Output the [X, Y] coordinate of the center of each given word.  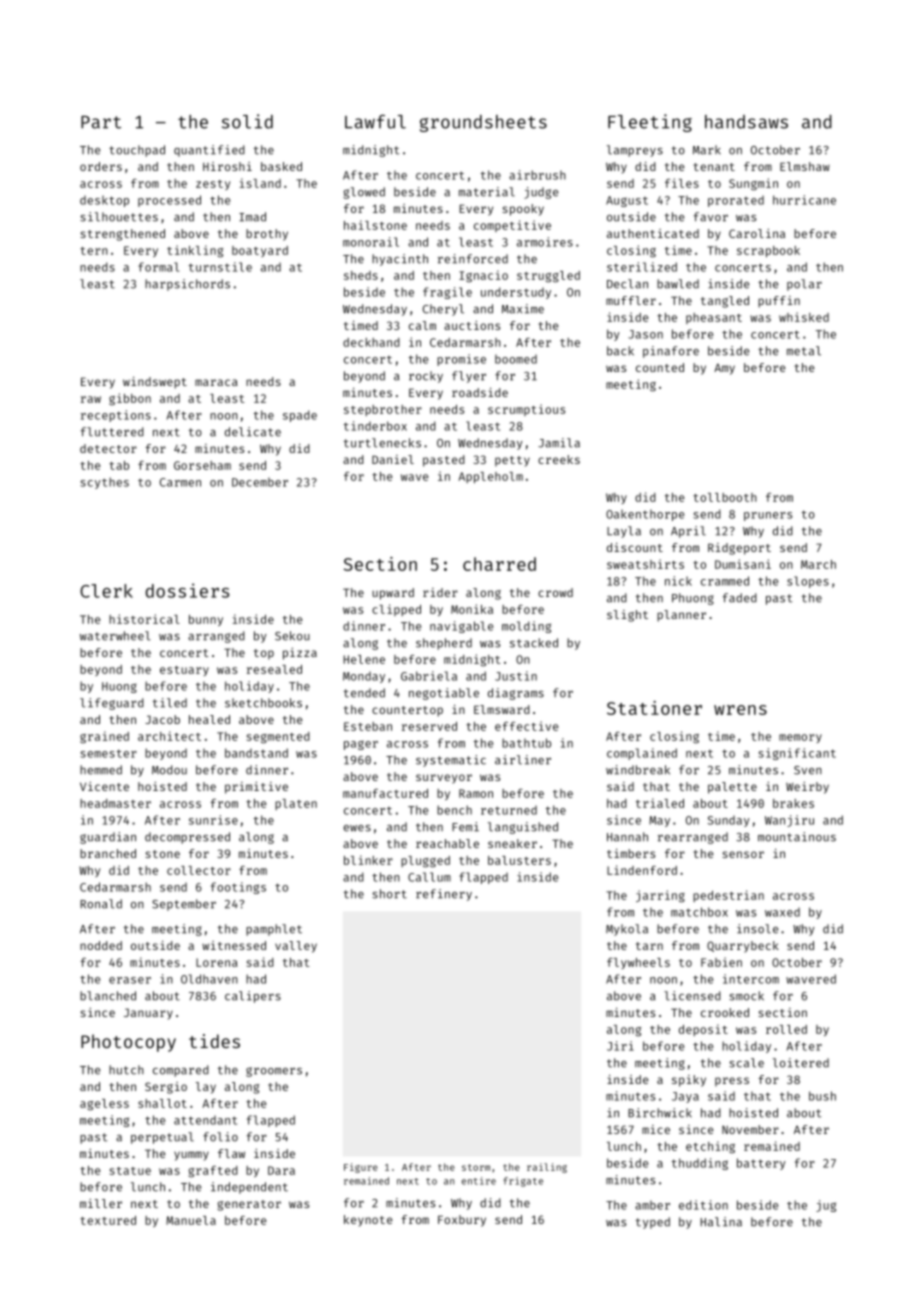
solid [247, 121]
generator [249, 1205]
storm [476, 1167]
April [688, 532]
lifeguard [112, 704]
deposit [703, 1030]
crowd [555, 592]
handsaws [746, 122]
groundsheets [483, 123]
